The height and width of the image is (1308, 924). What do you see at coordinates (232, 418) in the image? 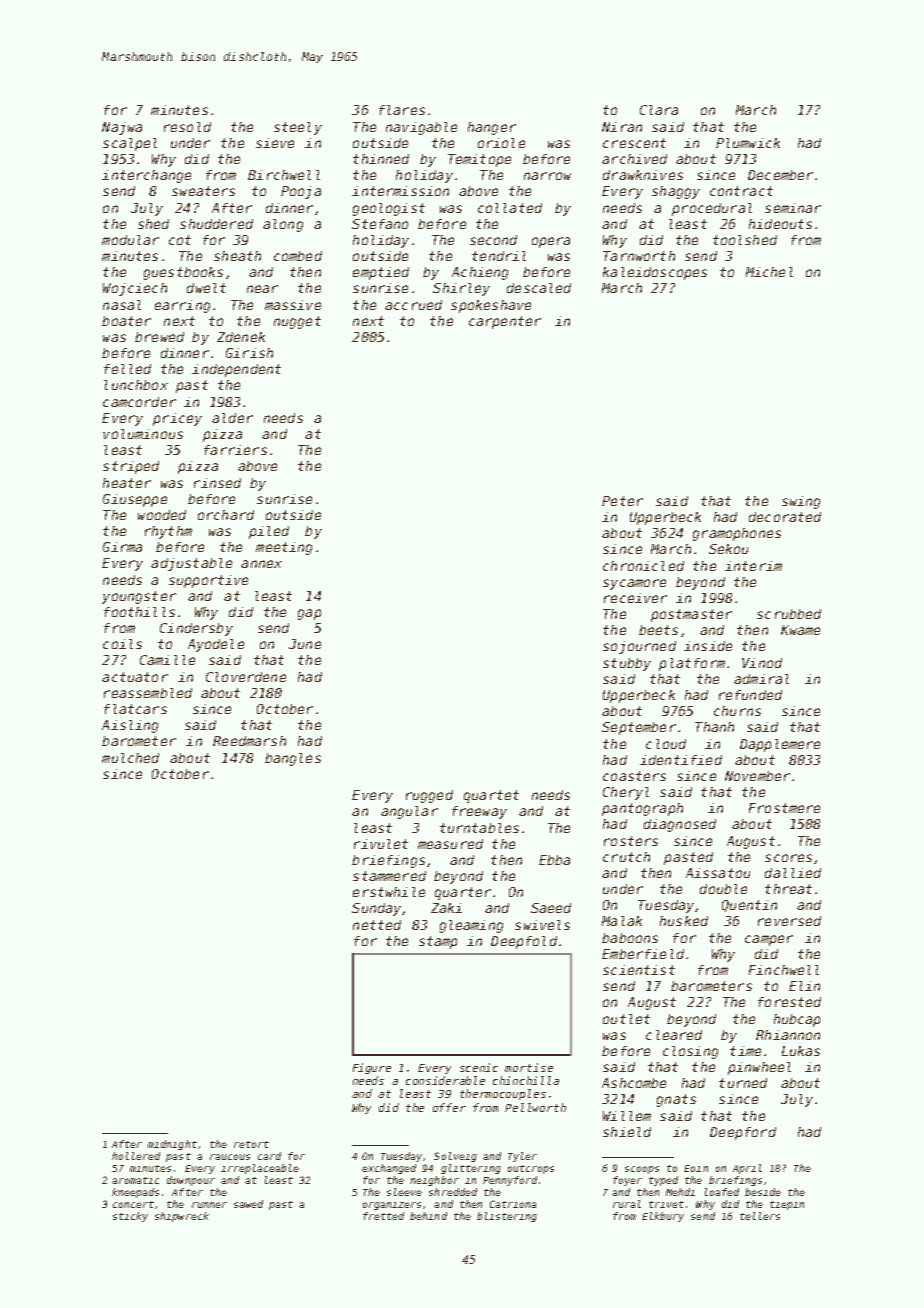
I see `alder` at bounding box center [232, 418].
